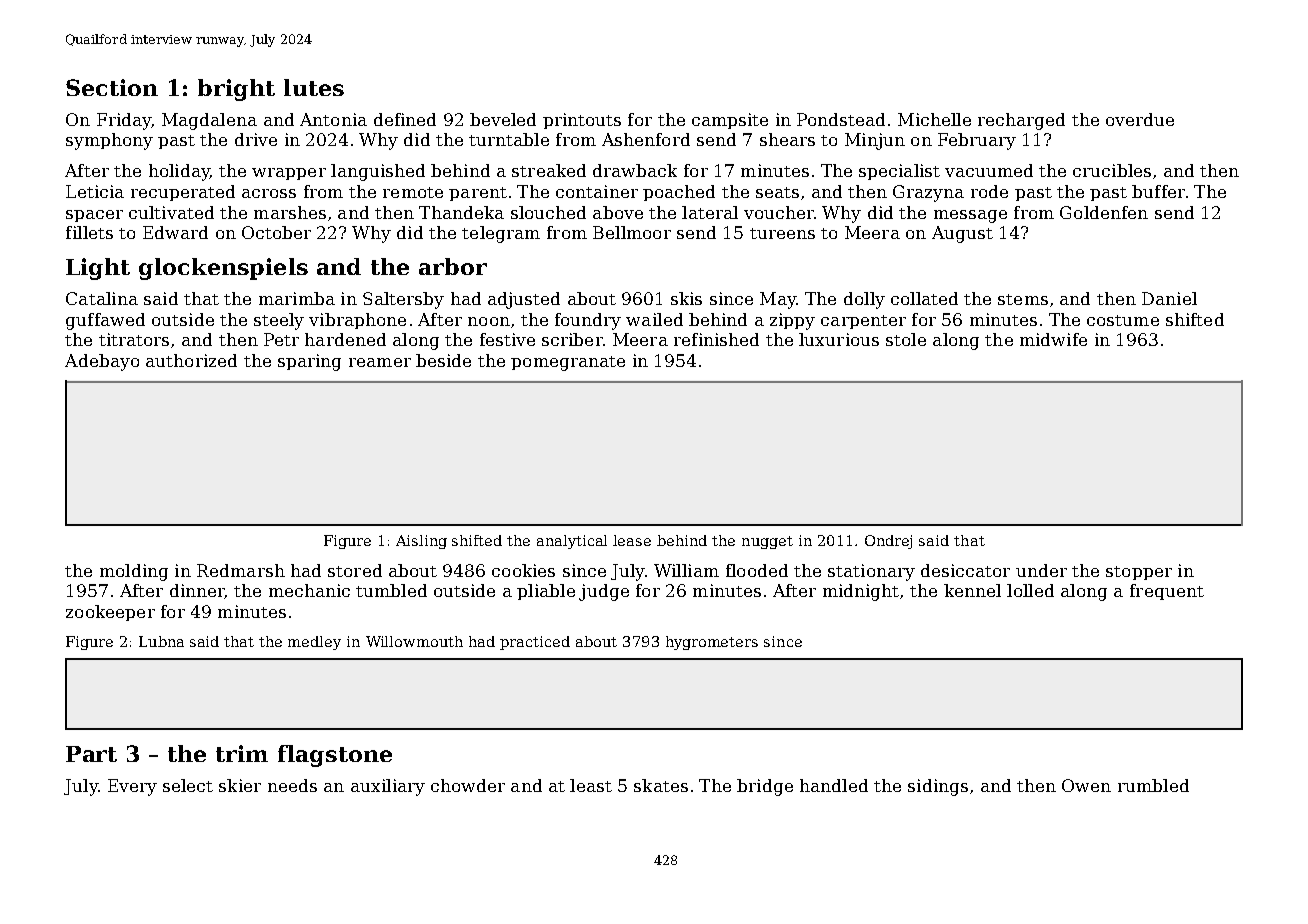 The image size is (1308, 924). What do you see at coordinates (535, 643) in the screenshot?
I see `practiced` at bounding box center [535, 643].
